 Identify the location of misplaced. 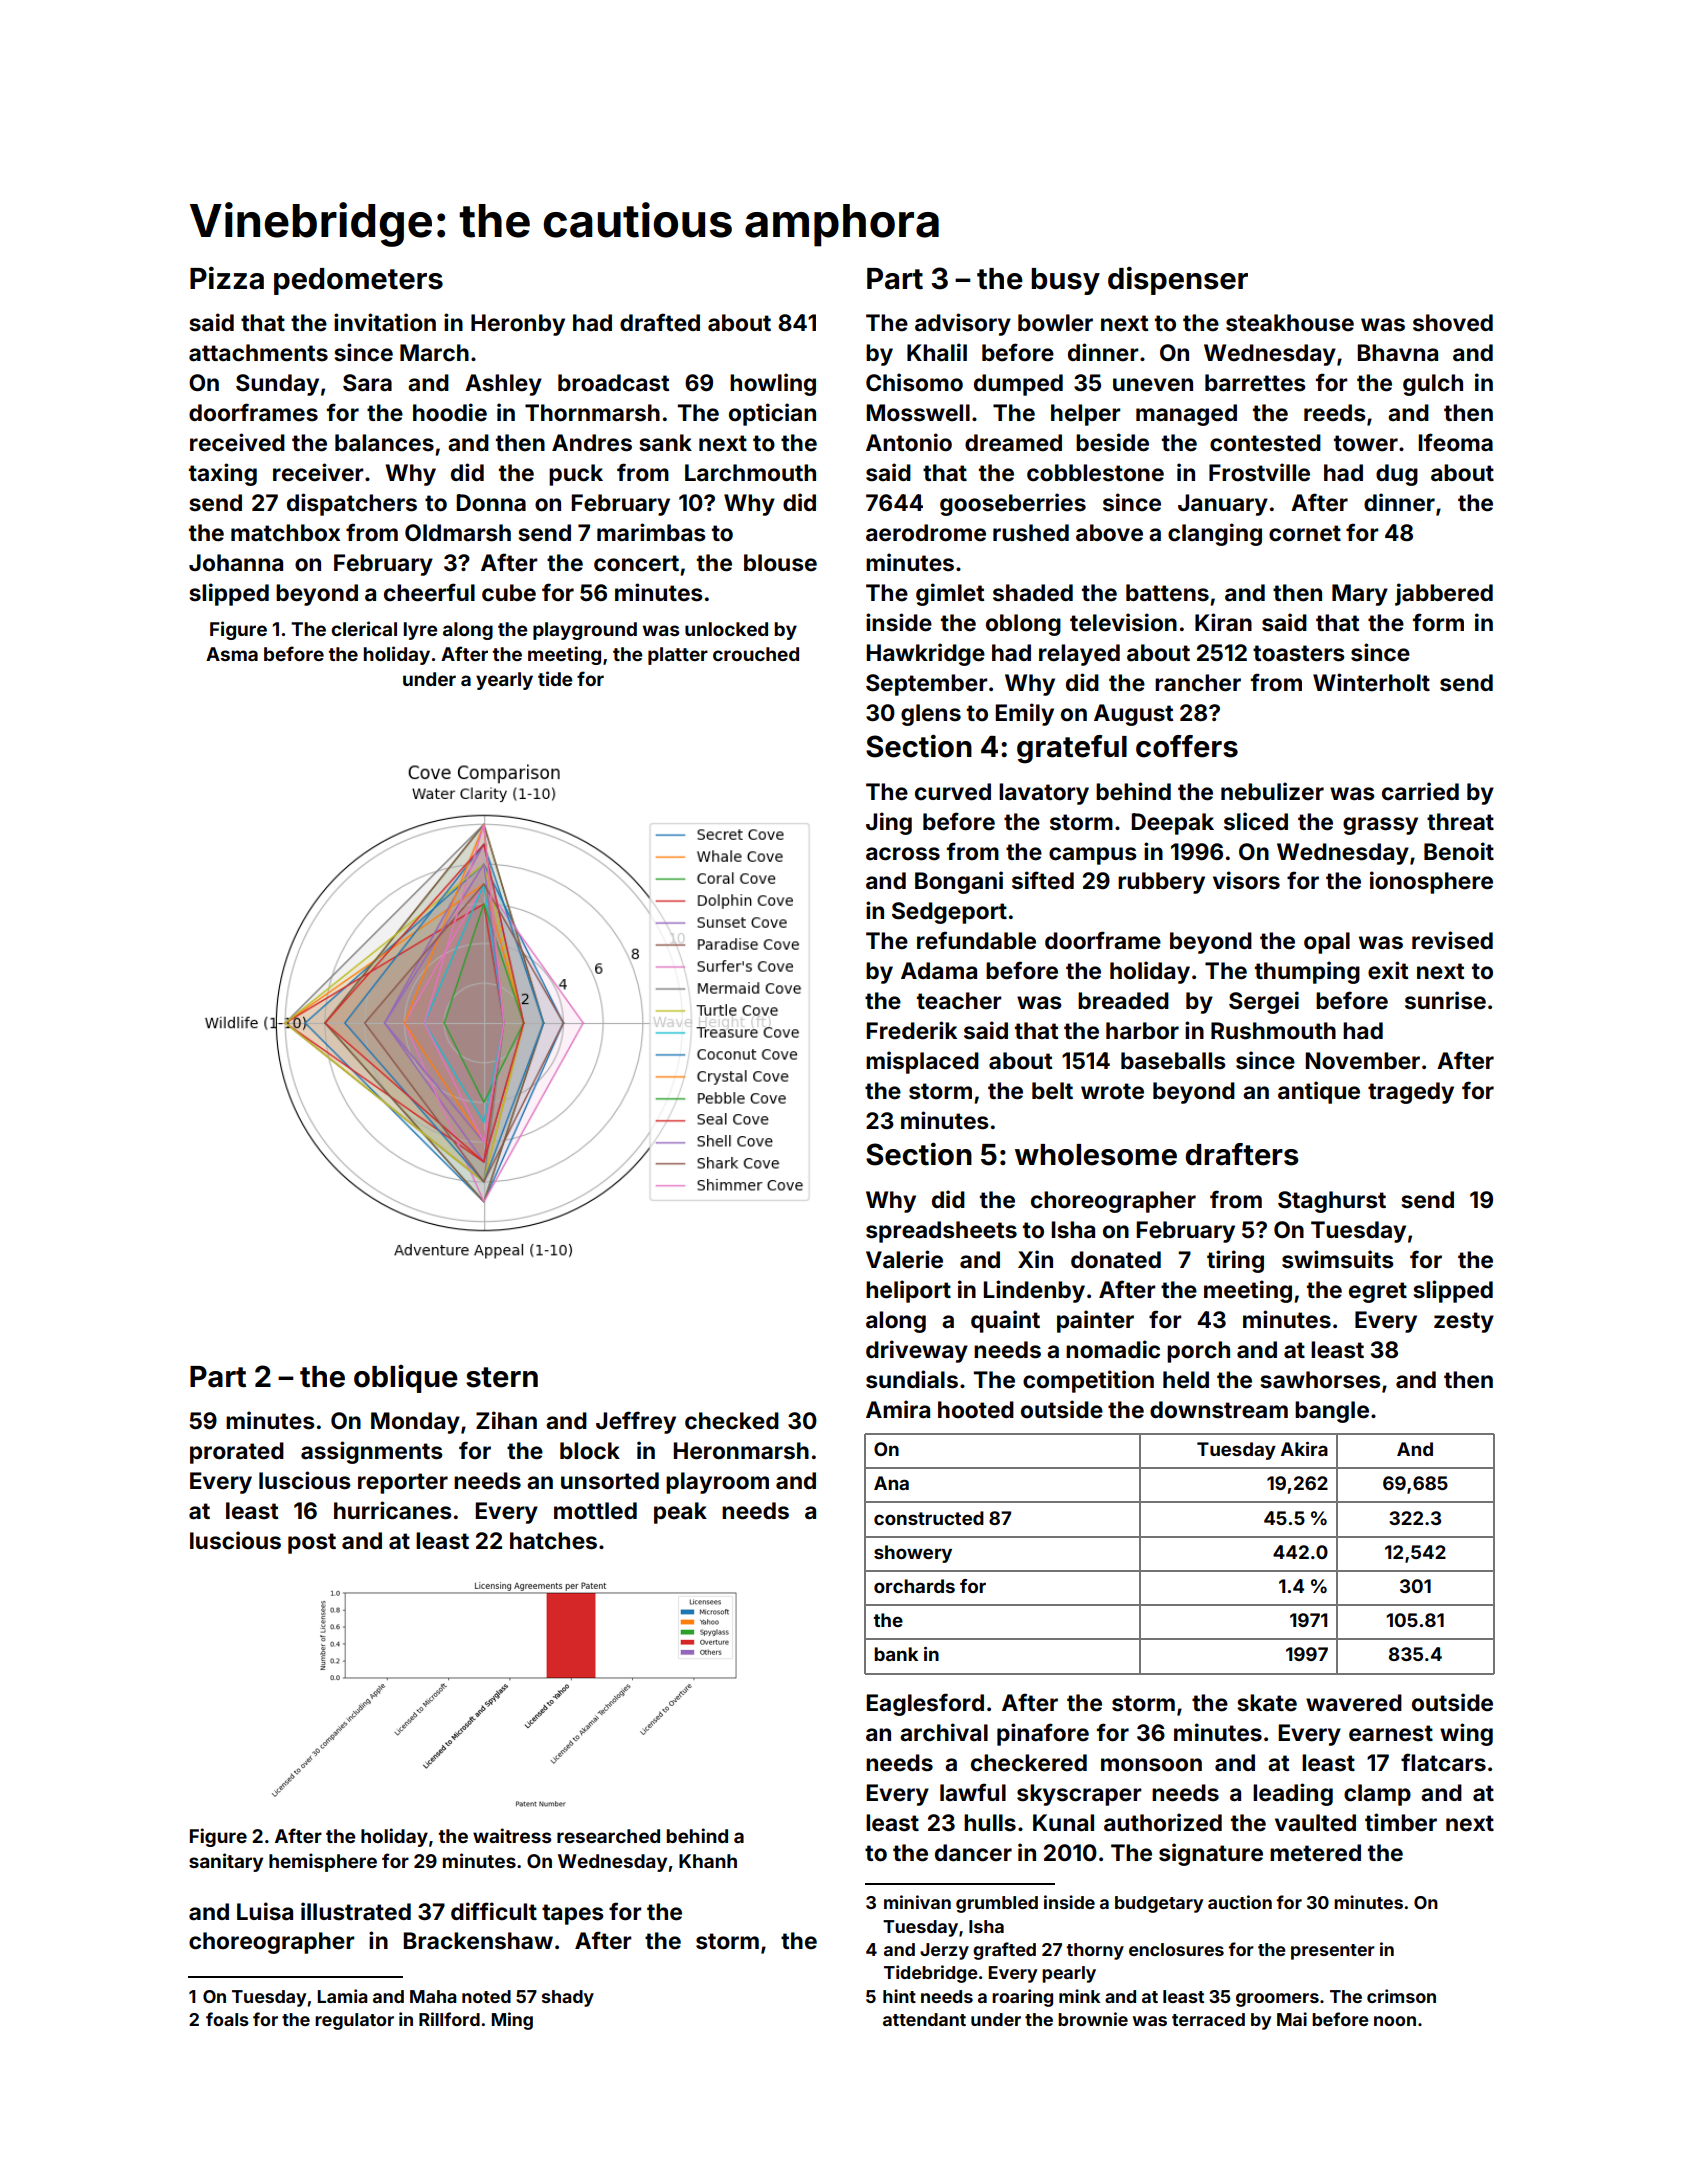
(922, 1062).
